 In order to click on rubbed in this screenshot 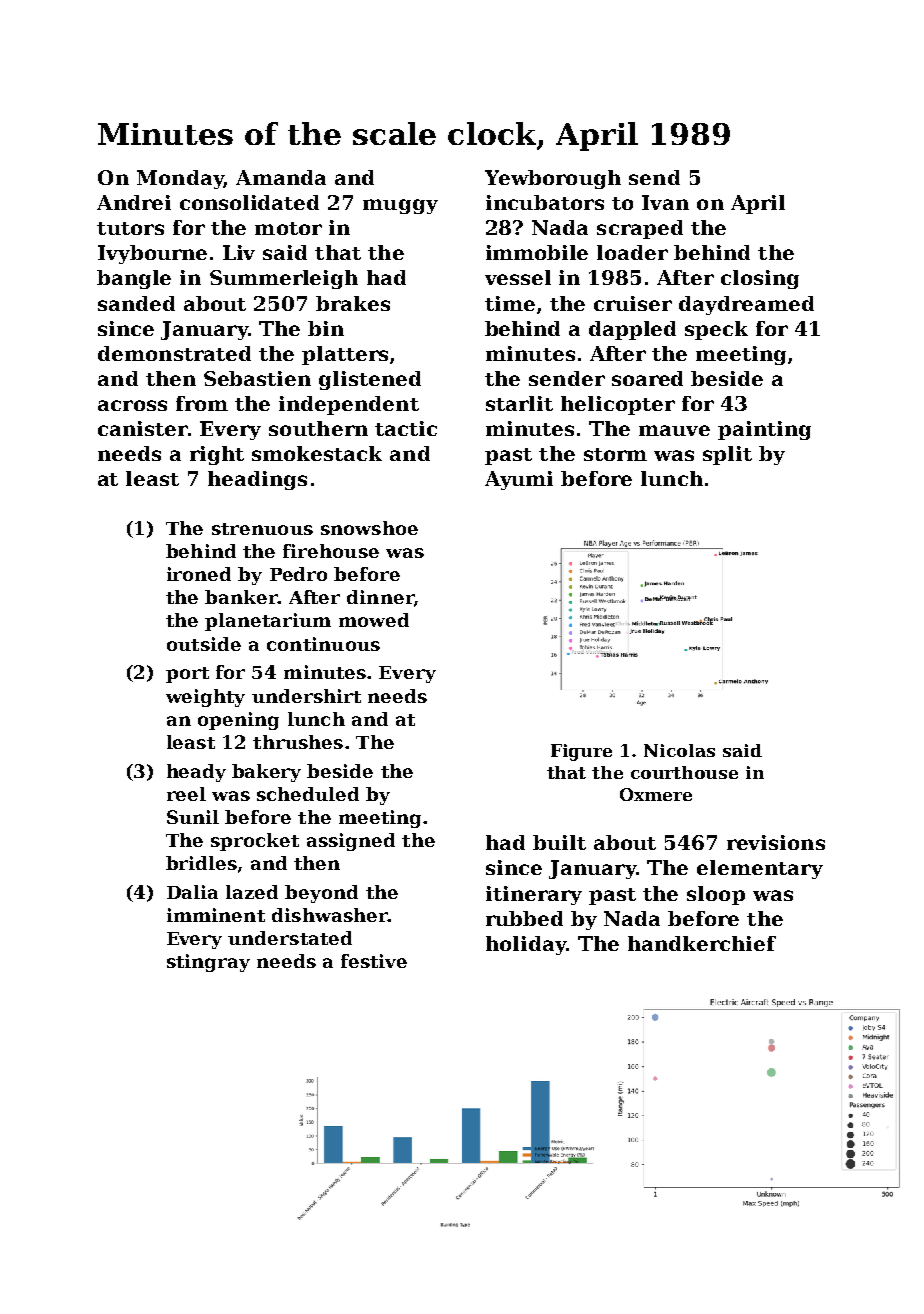, I will do `click(524, 918)`.
